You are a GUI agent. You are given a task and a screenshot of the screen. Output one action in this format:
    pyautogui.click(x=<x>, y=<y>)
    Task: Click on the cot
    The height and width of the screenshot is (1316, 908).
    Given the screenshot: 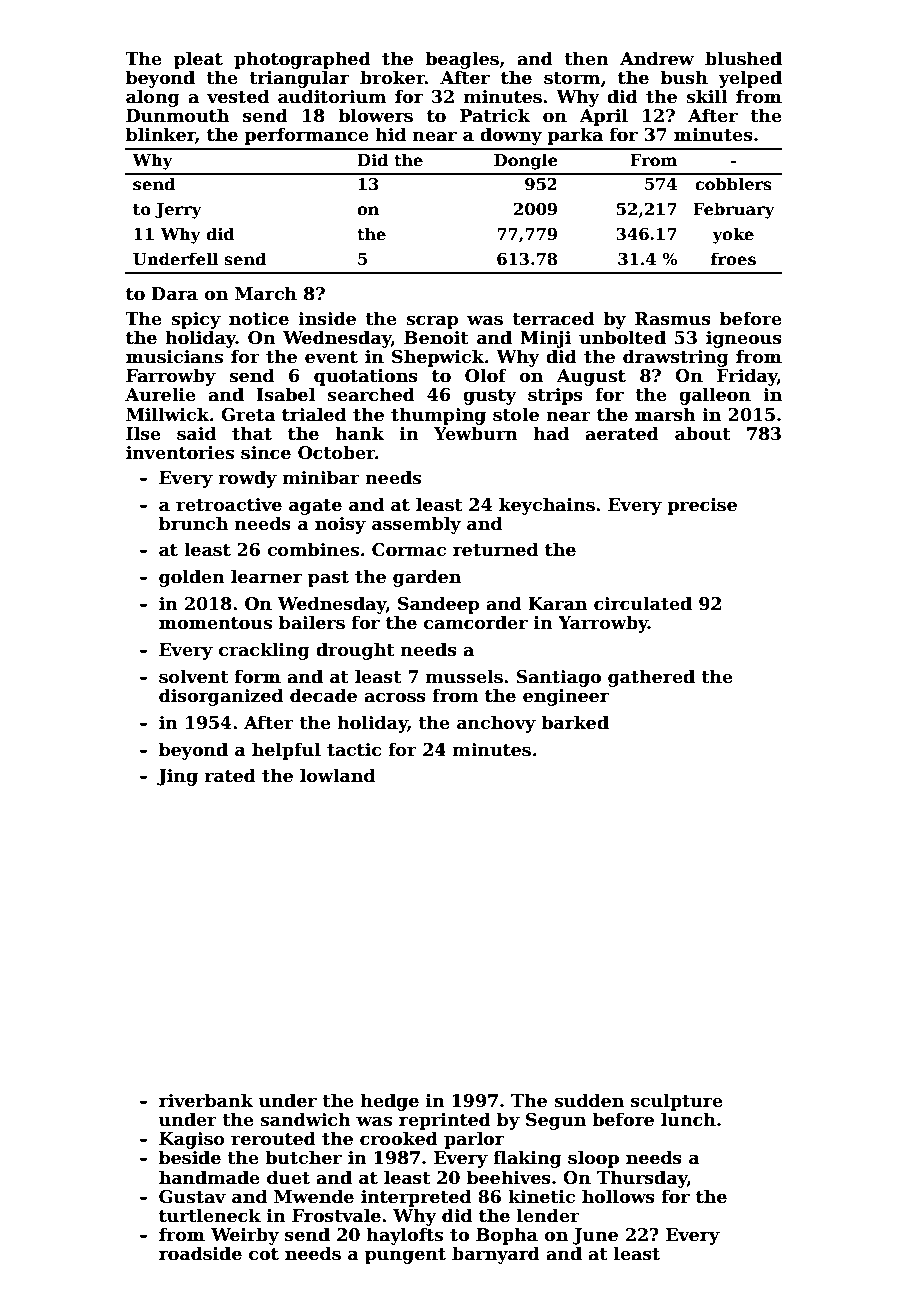 What is the action you would take?
    pyautogui.click(x=264, y=1254)
